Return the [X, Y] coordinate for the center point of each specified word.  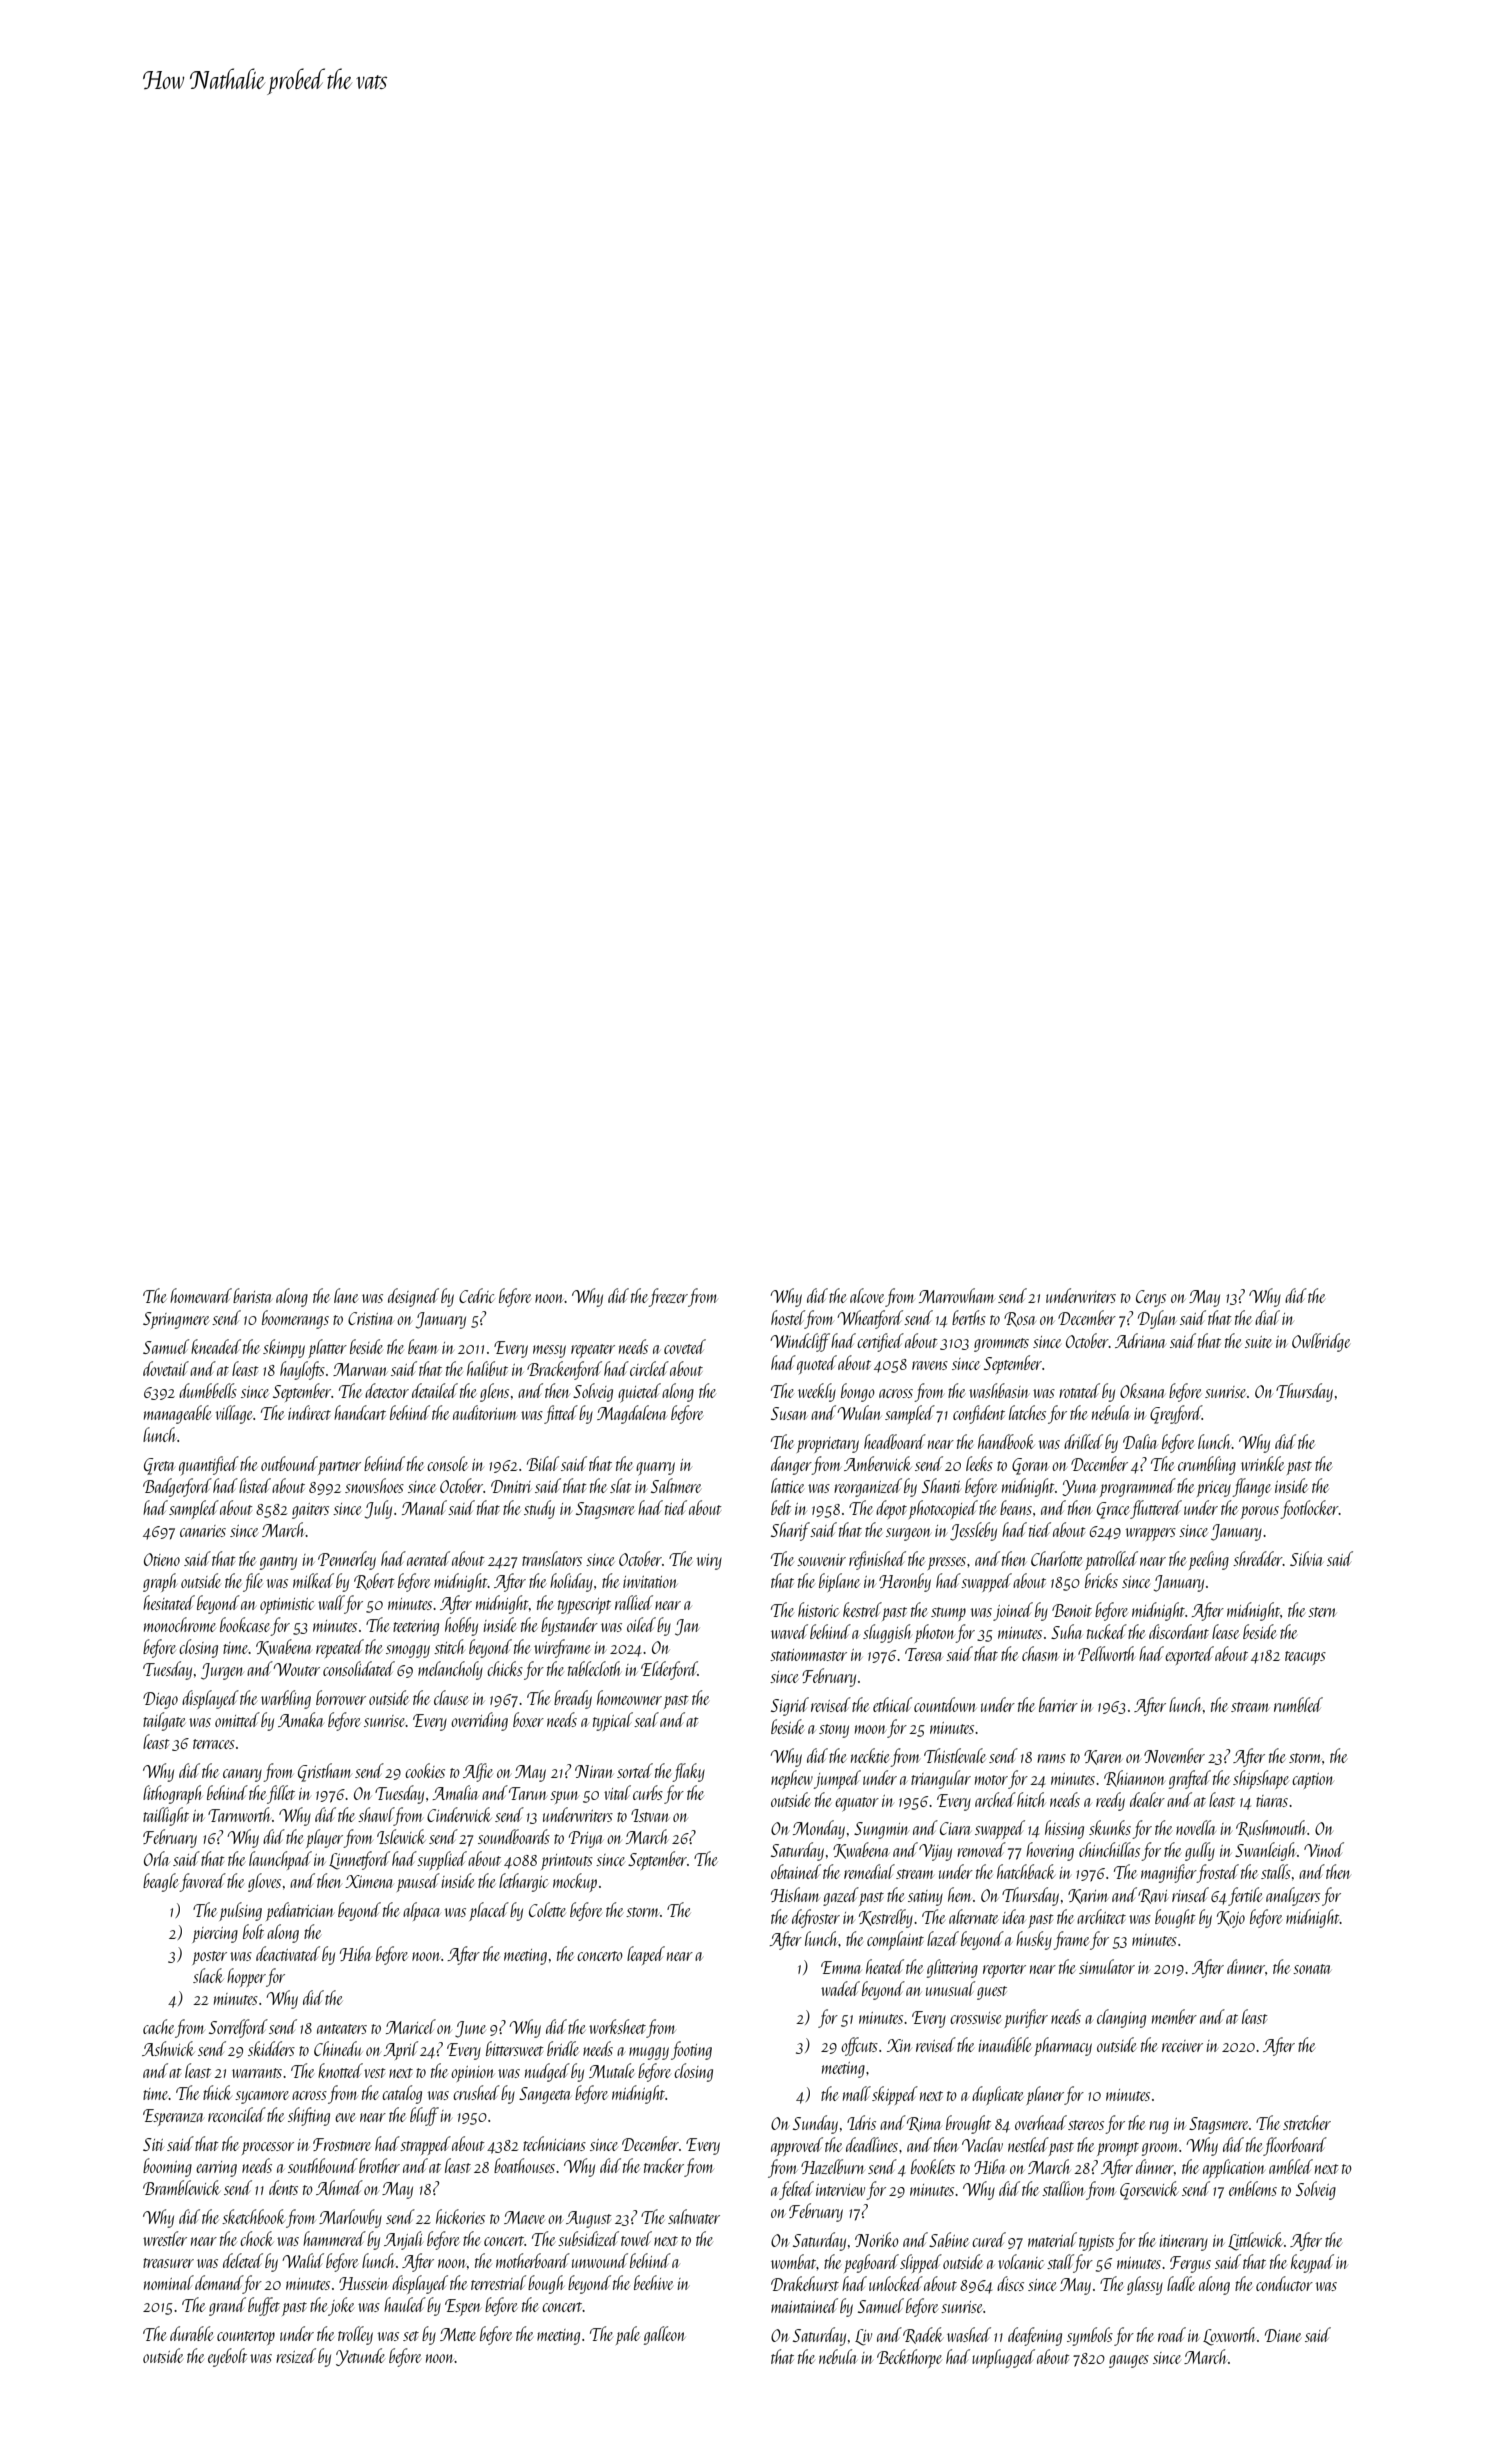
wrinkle [1262, 1463]
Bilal [543, 1463]
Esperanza [173, 2117]
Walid [303, 2260]
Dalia [1140, 1441]
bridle [563, 2048]
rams [1051, 1758]
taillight [166, 1816]
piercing [215, 1935]
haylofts [302, 1370]
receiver [1182, 2046]
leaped [646, 1955]
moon [870, 1729]
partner [339, 1468]
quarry [655, 1469]
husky [1034, 1940]
